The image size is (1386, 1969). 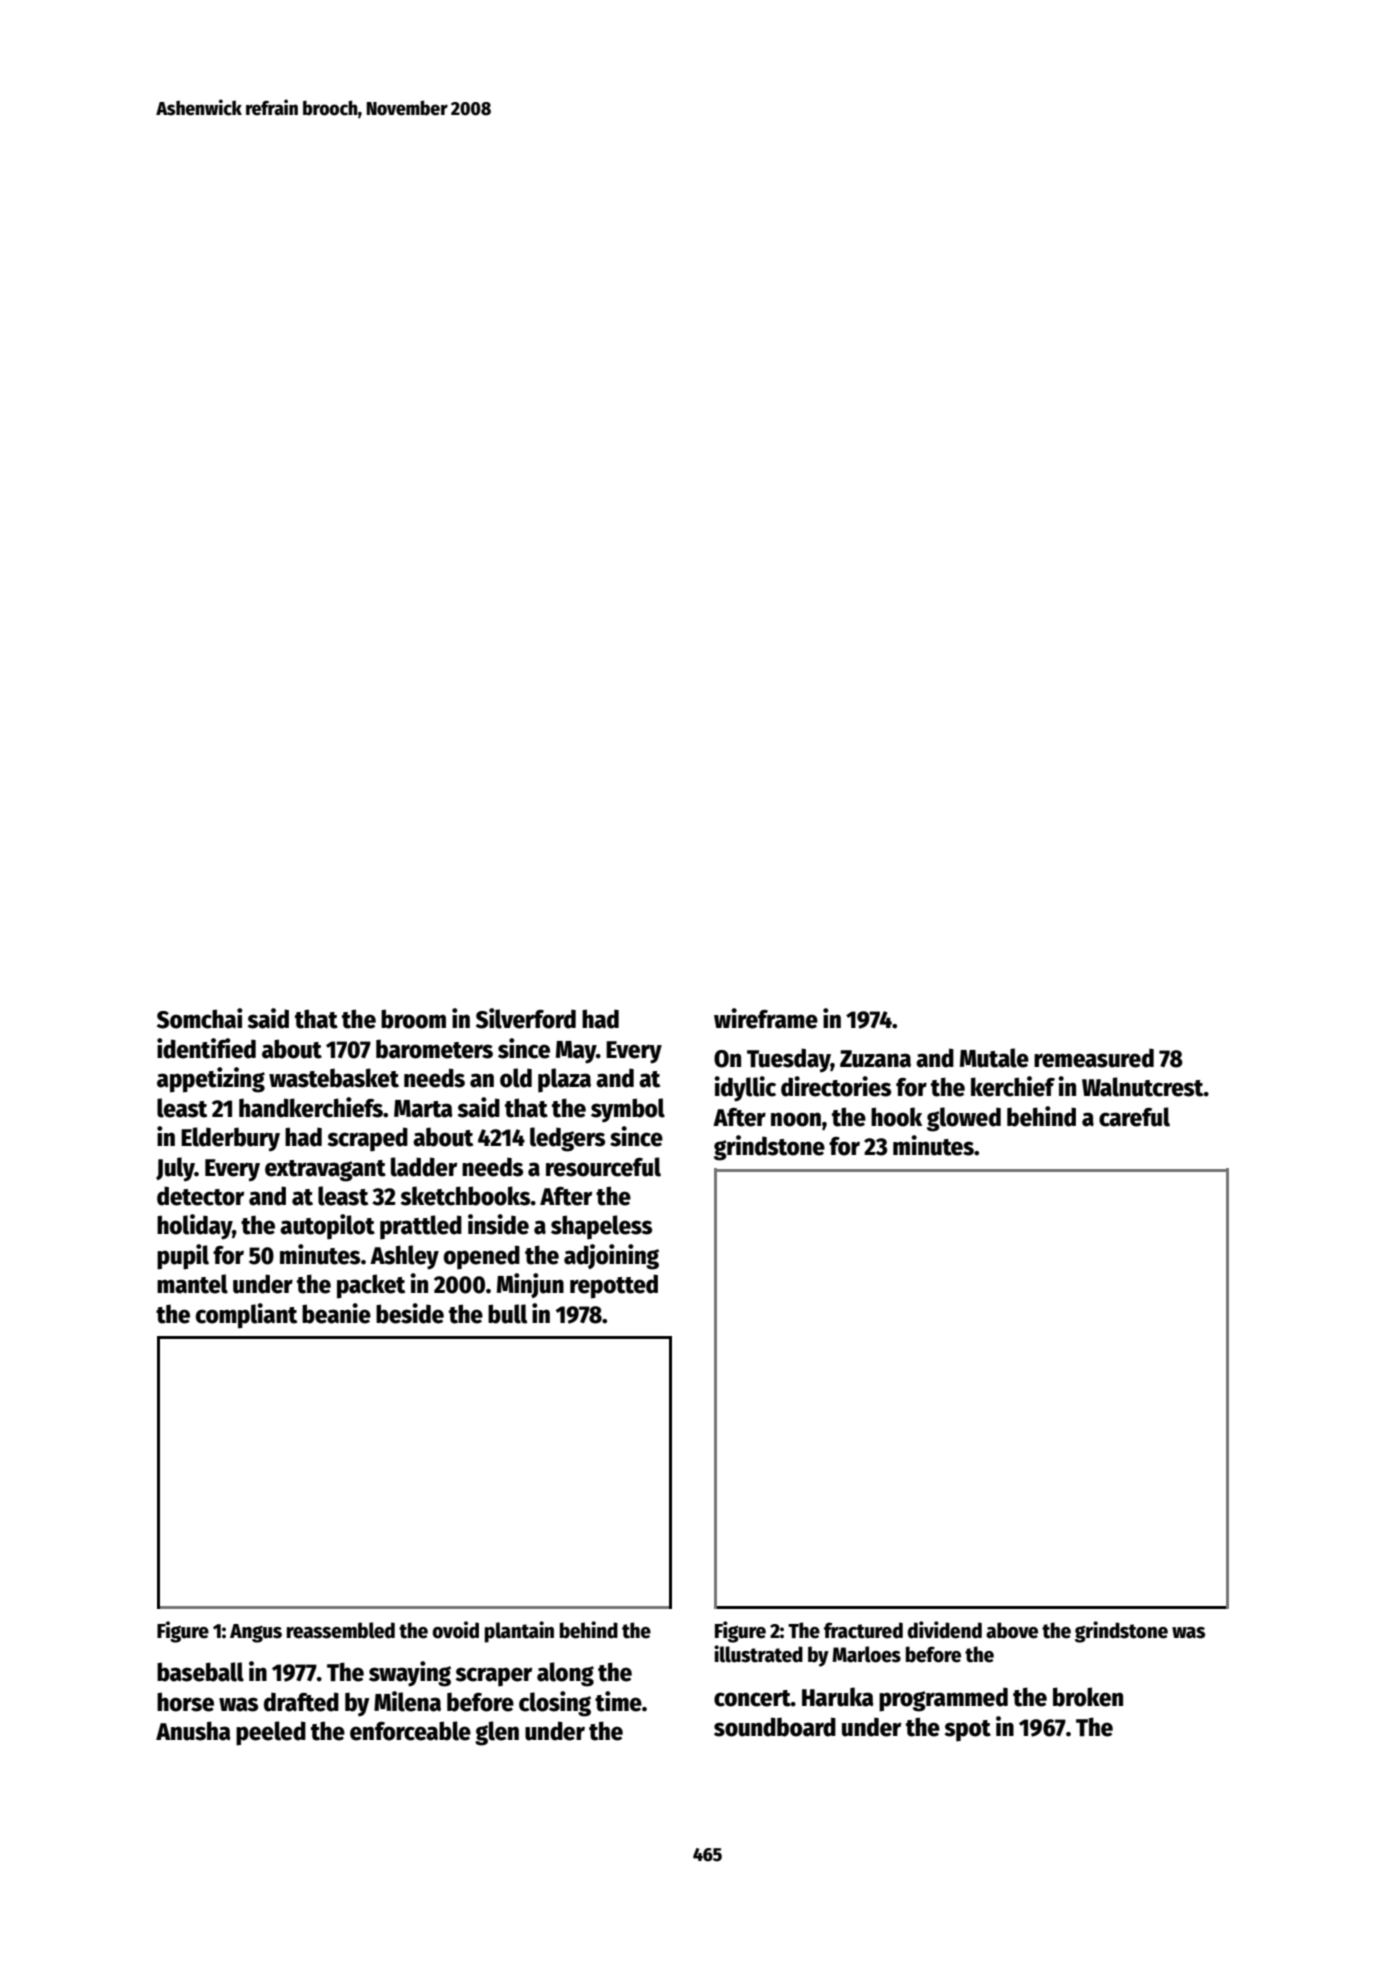 What do you see at coordinates (256, 1633) in the image?
I see `Angus` at bounding box center [256, 1633].
